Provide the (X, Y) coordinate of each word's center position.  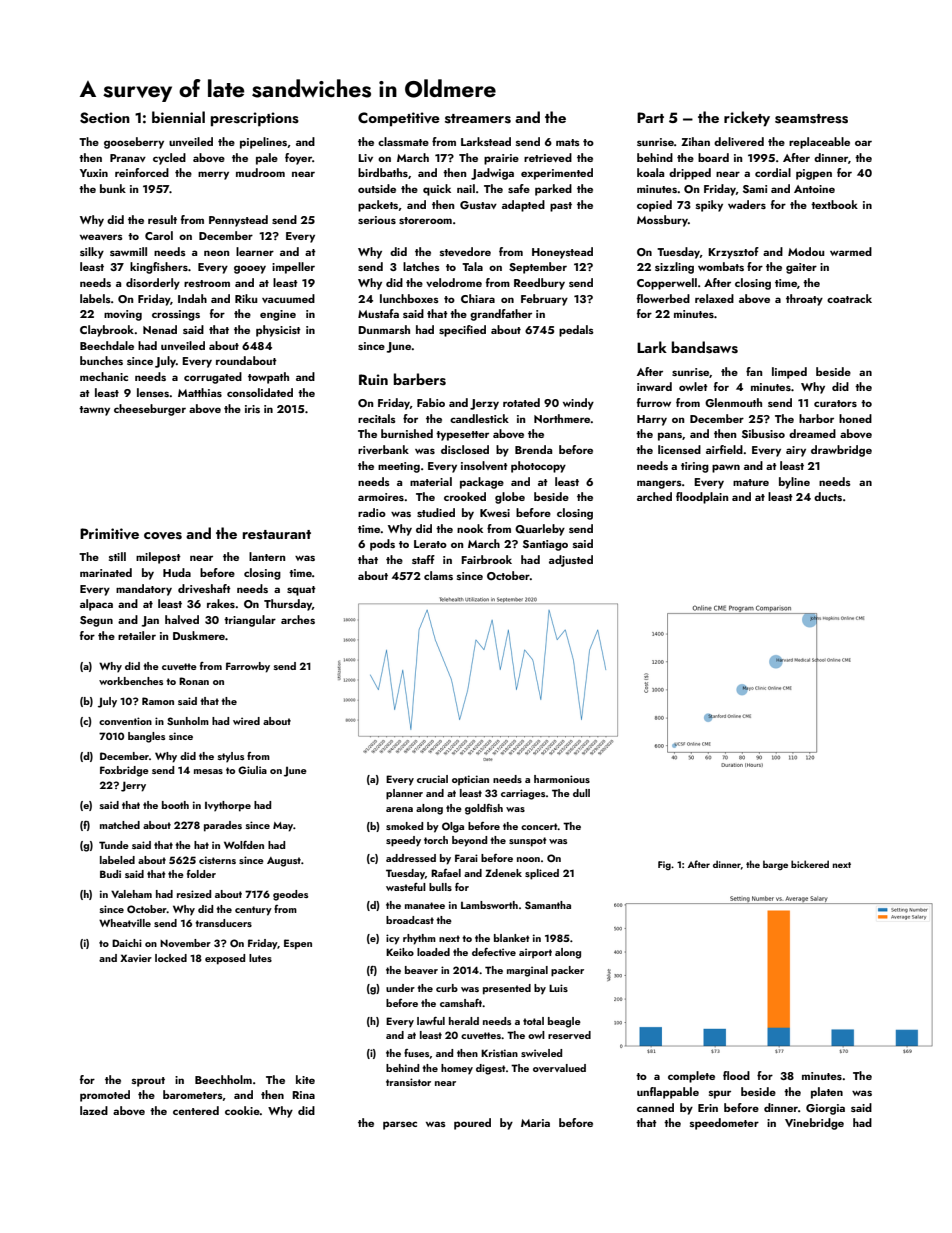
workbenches (131, 681)
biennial (178, 117)
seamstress (811, 119)
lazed (94, 1110)
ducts (828, 496)
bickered (810, 864)
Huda (177, 572)
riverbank (383, 449)
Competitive (399, 119)
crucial (432, 779)
